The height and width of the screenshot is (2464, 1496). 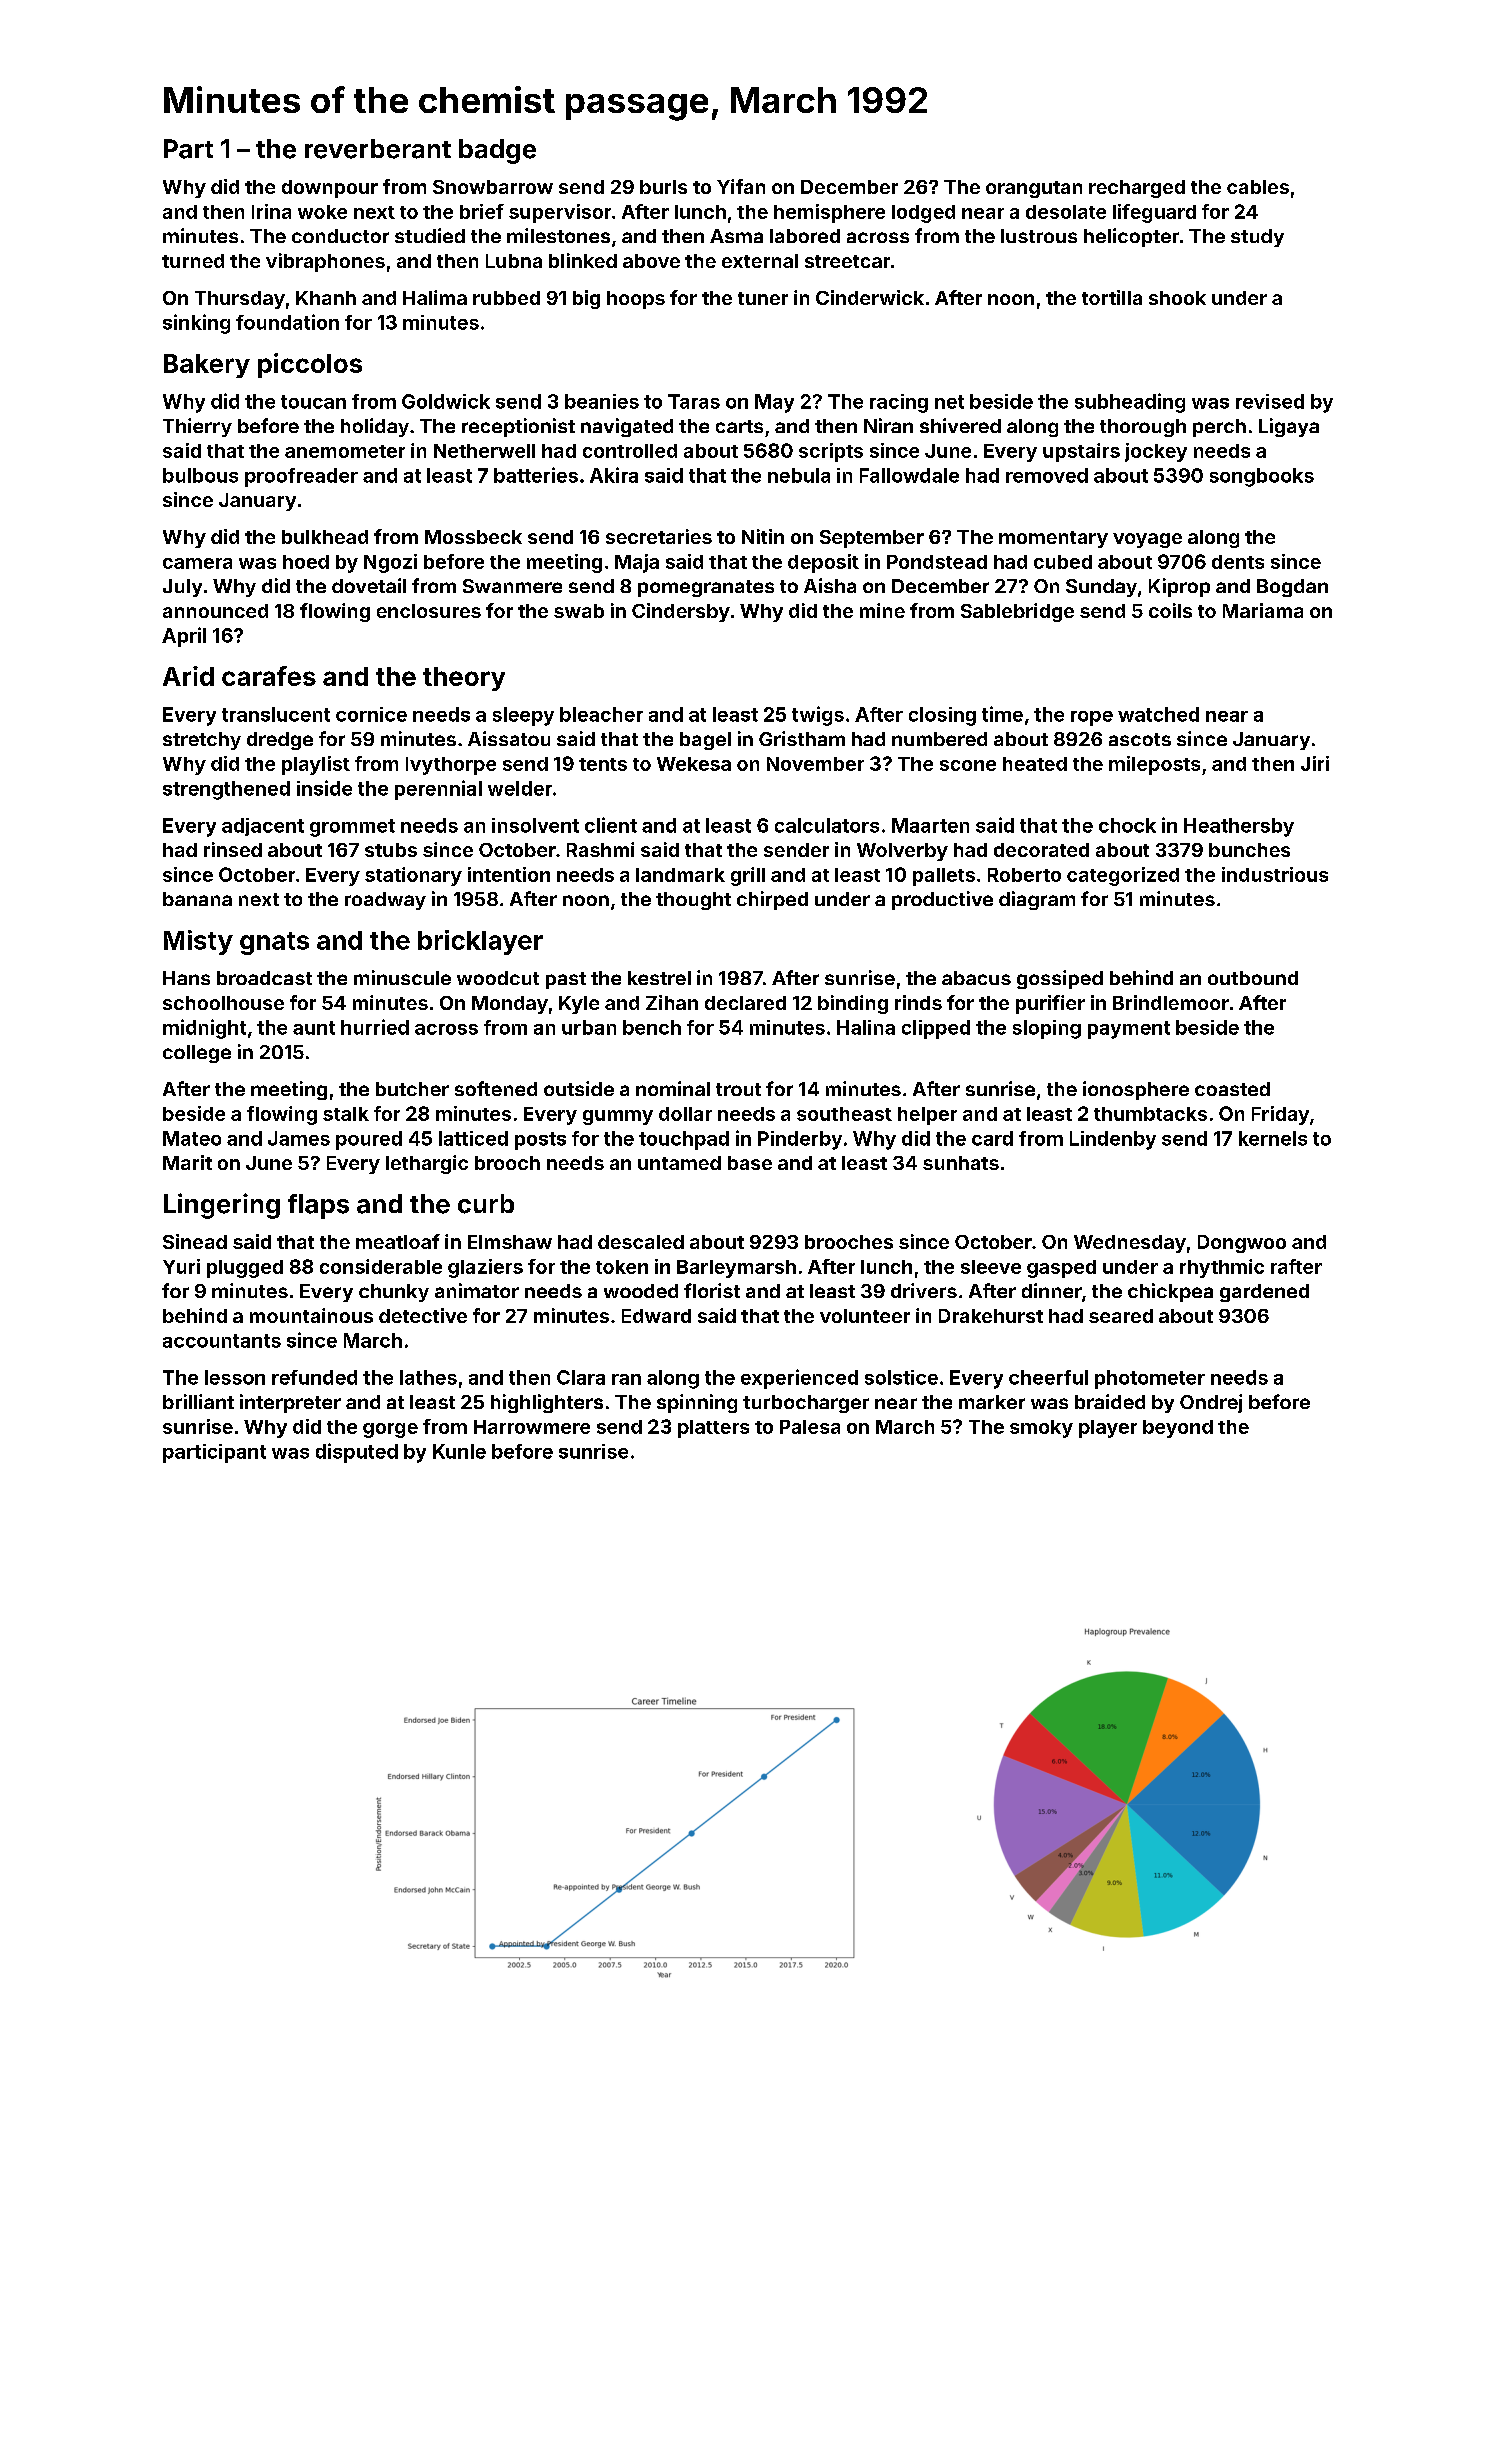 I want to click on announced, so click(x=215, y=611).
